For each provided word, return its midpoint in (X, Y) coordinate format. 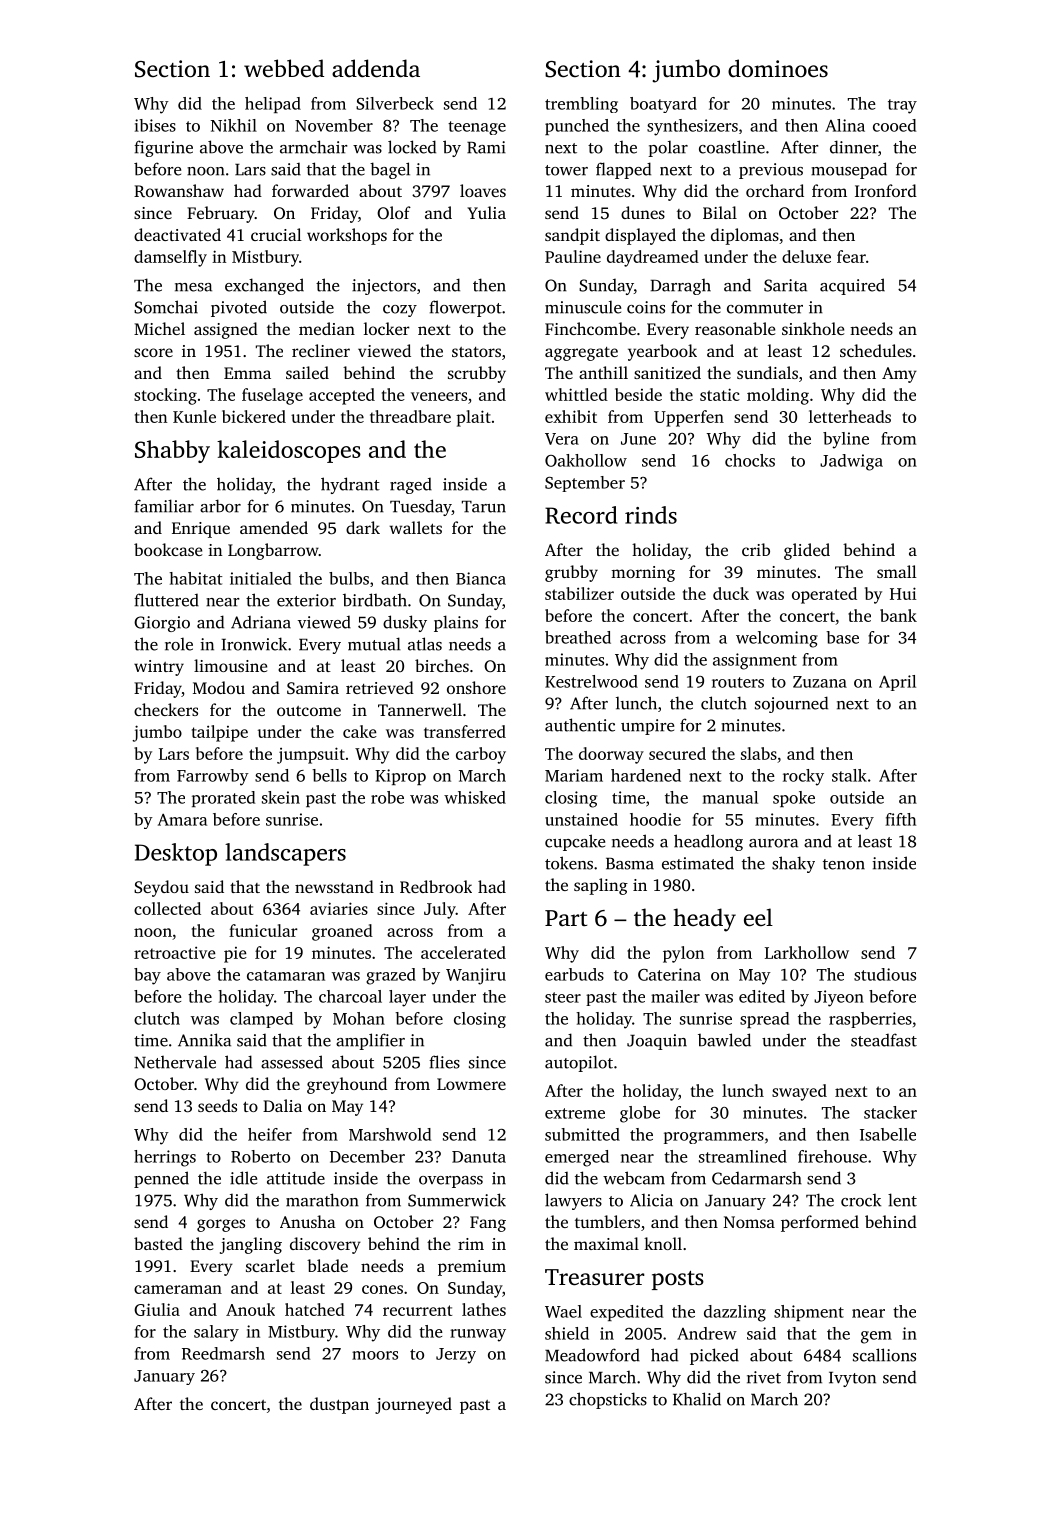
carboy (481, 755)
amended (274, 527)
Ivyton (852, 1379)
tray (902, 106)
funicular (263, 930)
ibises (155, 125)
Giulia (157, 1309)
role (179, 644)
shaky (793, 864)
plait (474, 418)
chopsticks (608, 1400)
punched (577, 127)
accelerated (463, 952)
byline (846, 440)
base (842, 637)
